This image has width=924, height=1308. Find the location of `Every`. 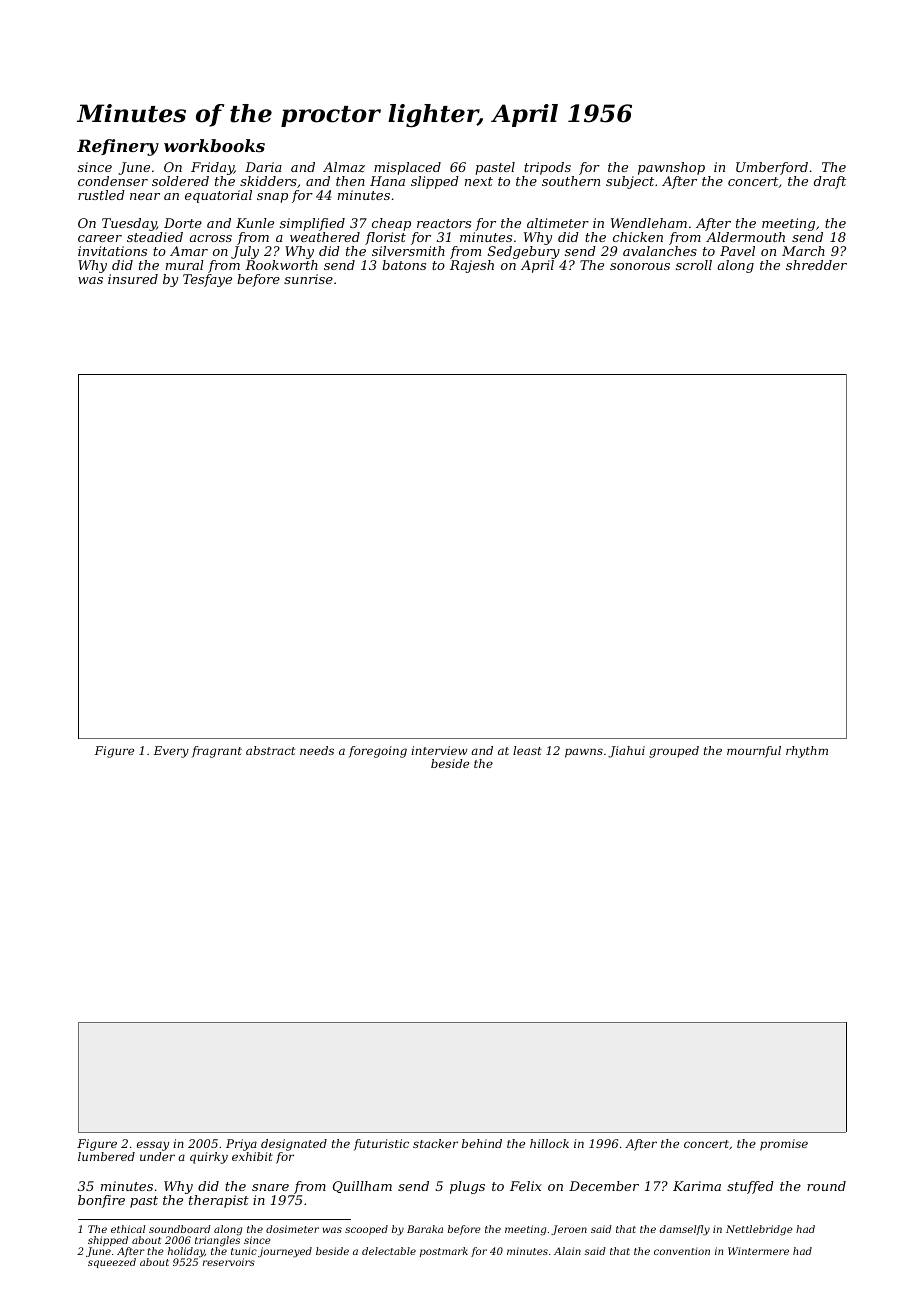

Every is located at coordinates (171, 752).
